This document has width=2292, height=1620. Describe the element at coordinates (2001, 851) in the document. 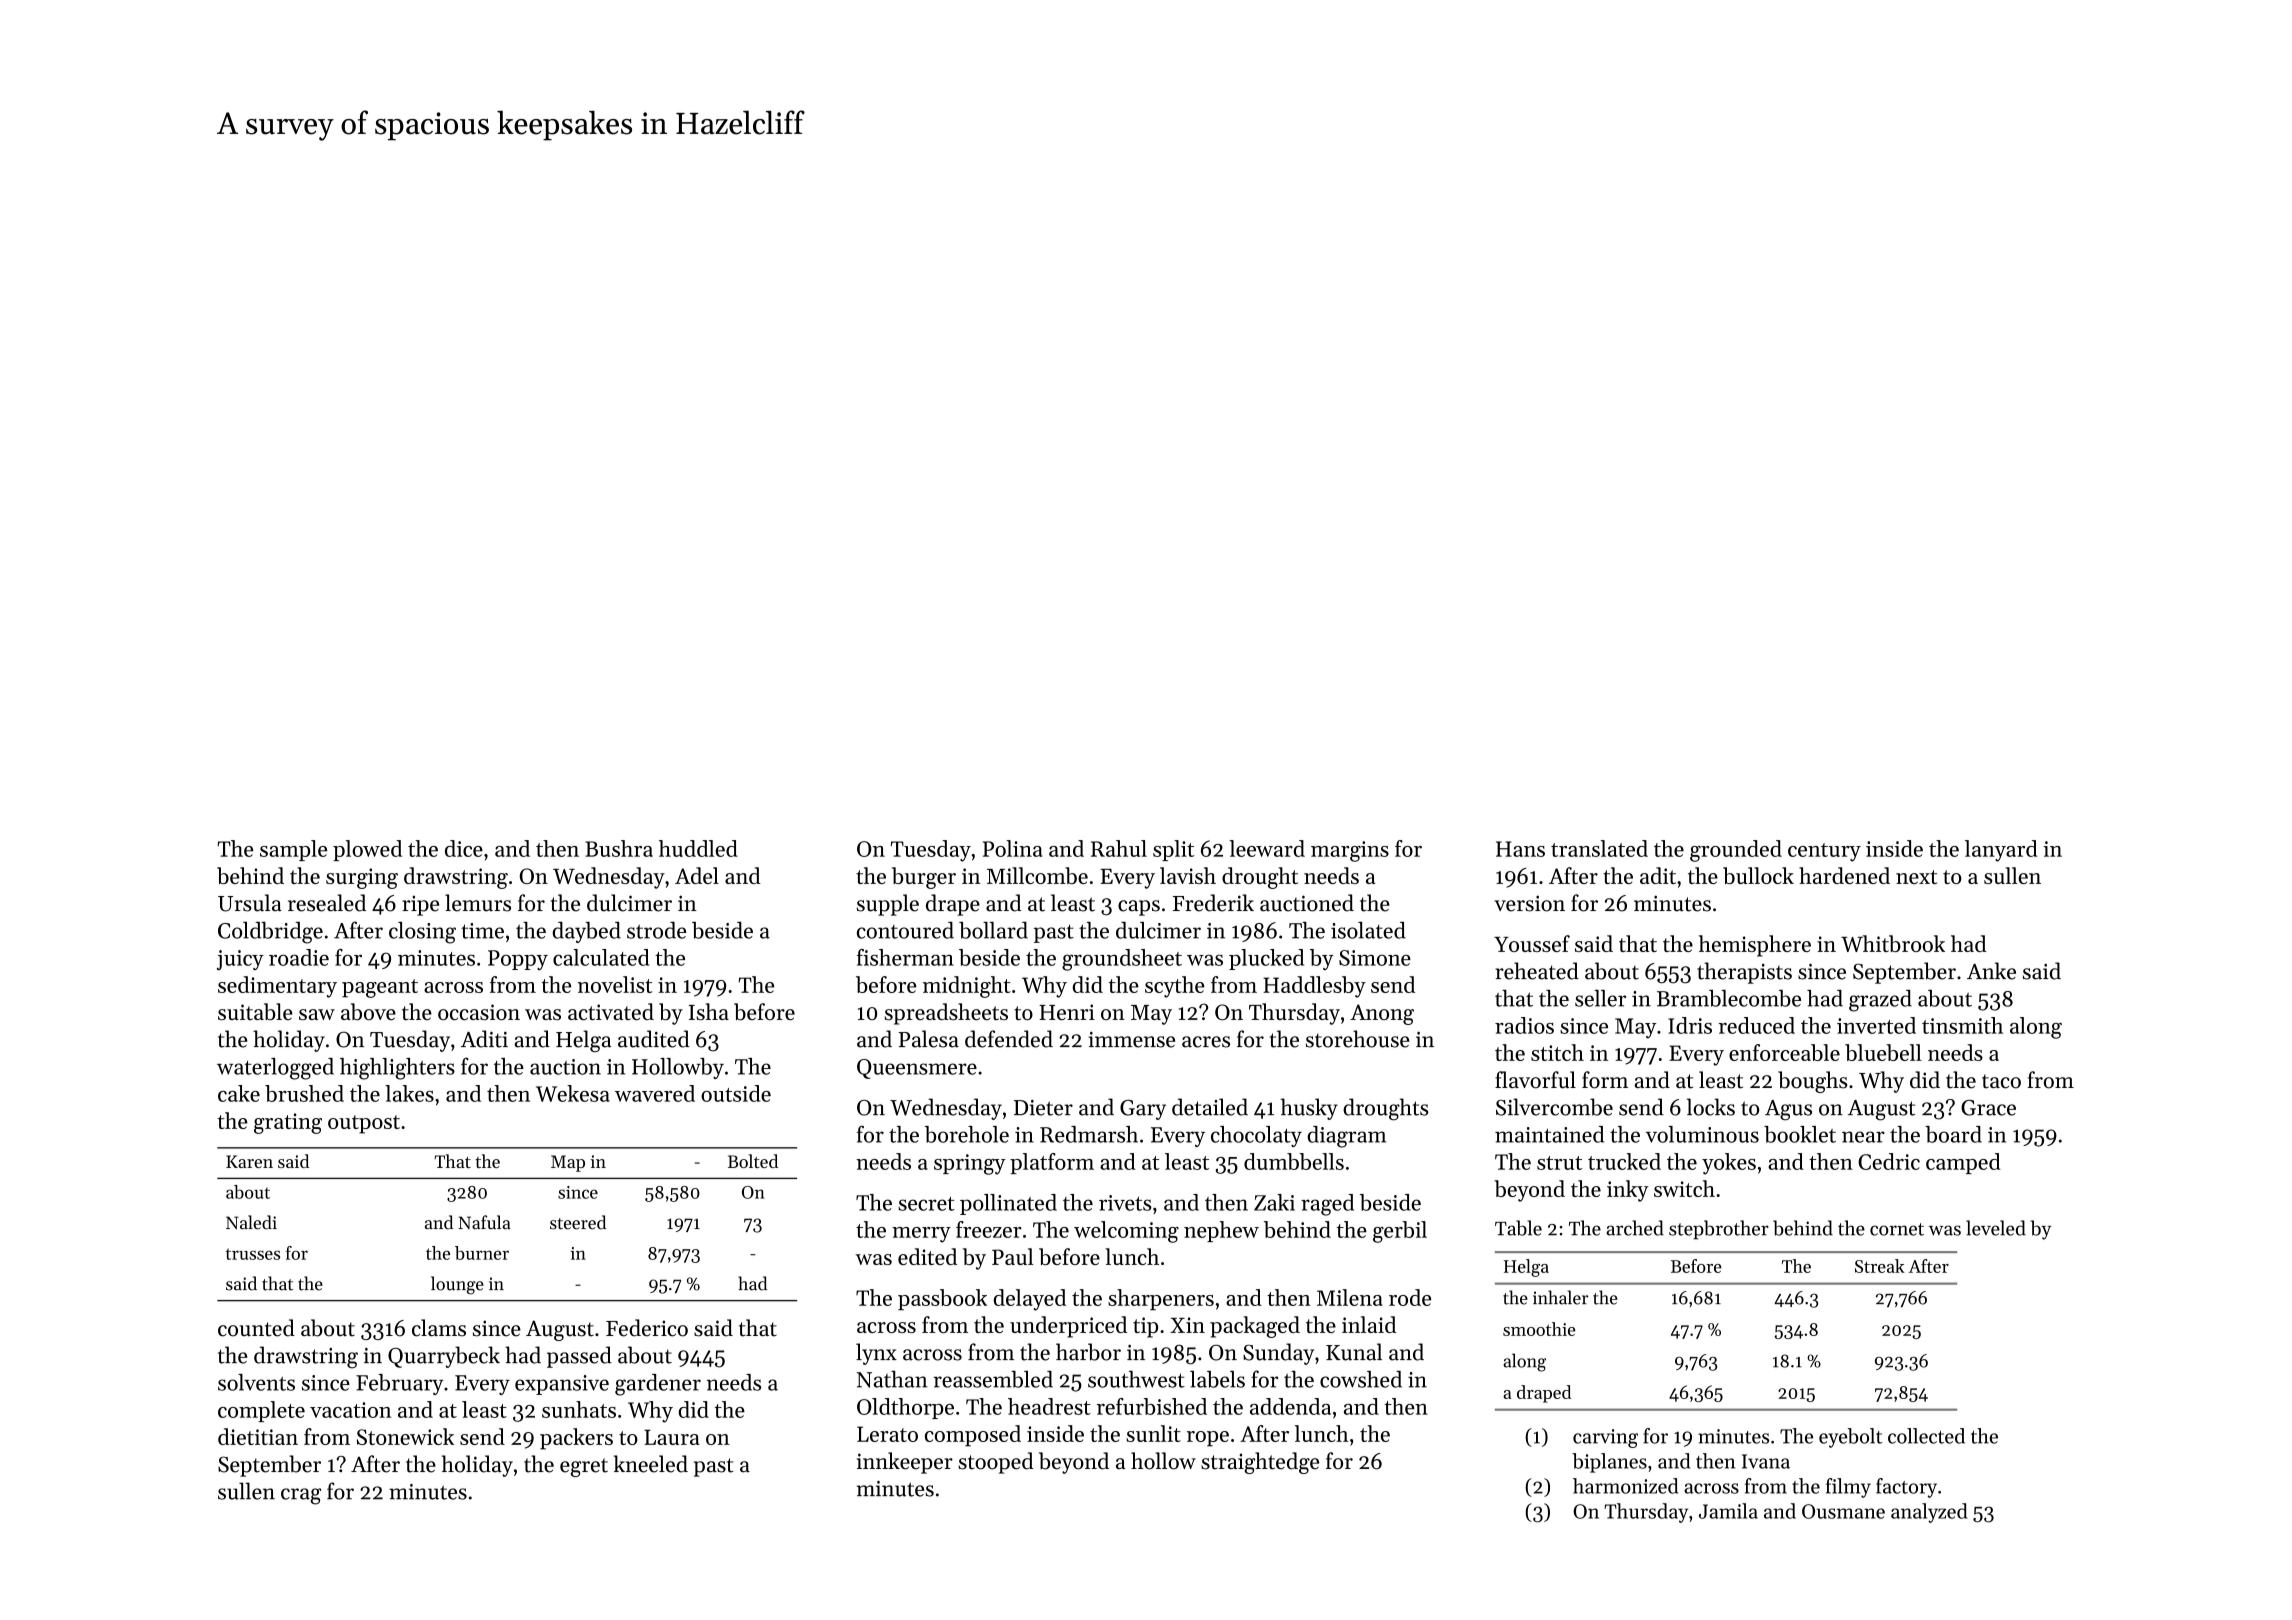

I see `lanyard` at that location.
